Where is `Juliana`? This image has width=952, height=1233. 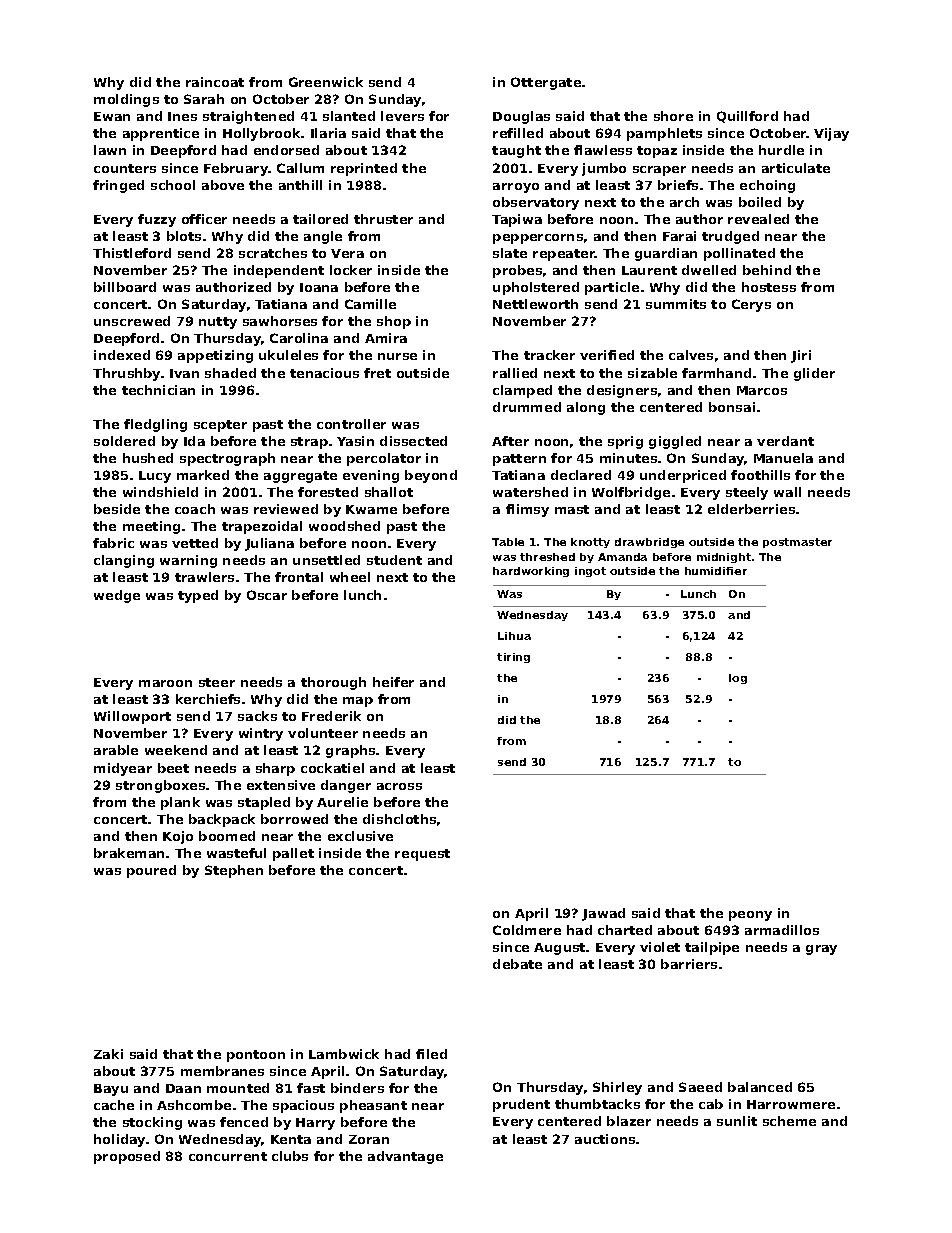
Juliana is located at coordinates (269, 544).
